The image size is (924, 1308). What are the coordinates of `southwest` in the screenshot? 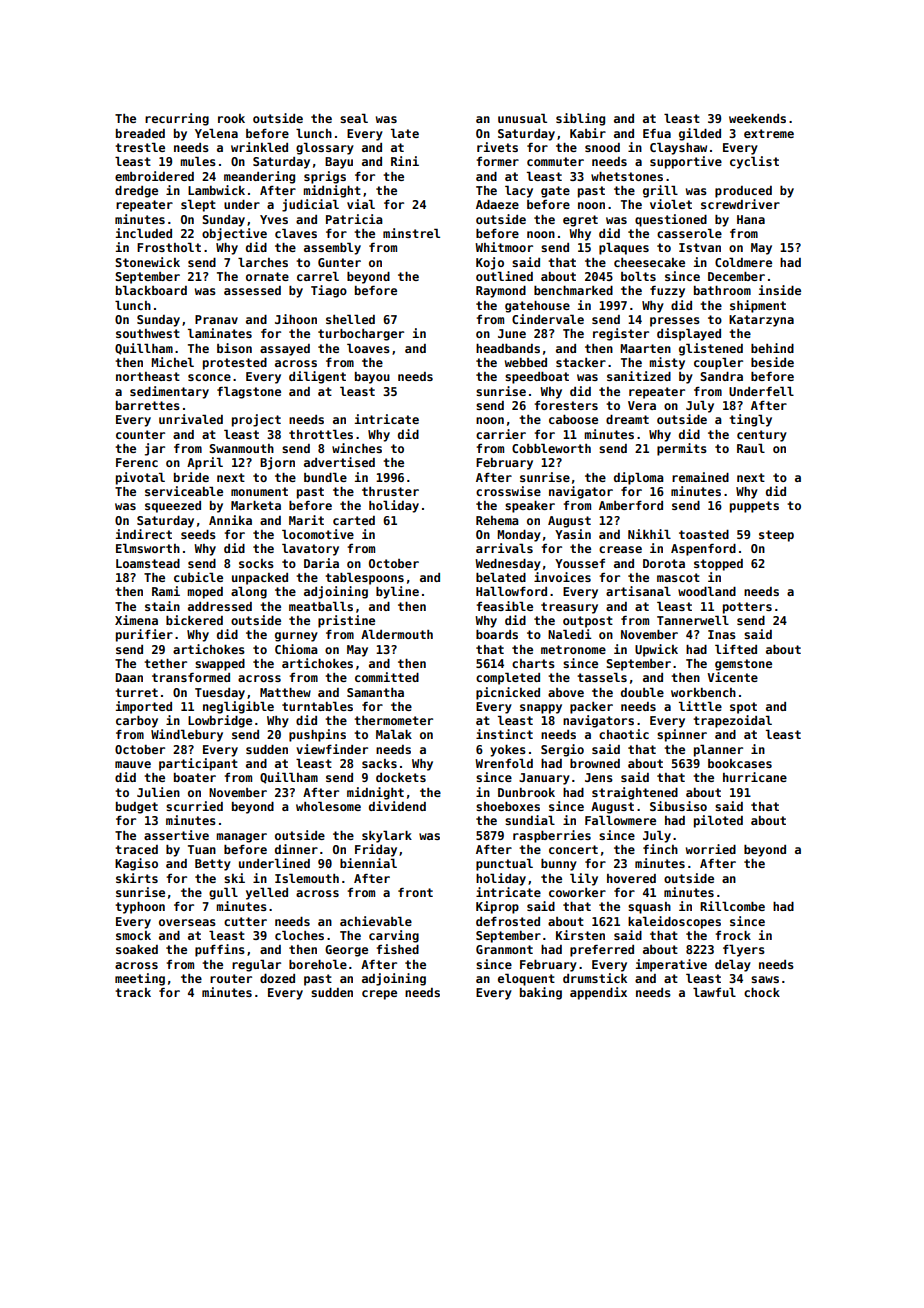 It's located at (148, 333).
